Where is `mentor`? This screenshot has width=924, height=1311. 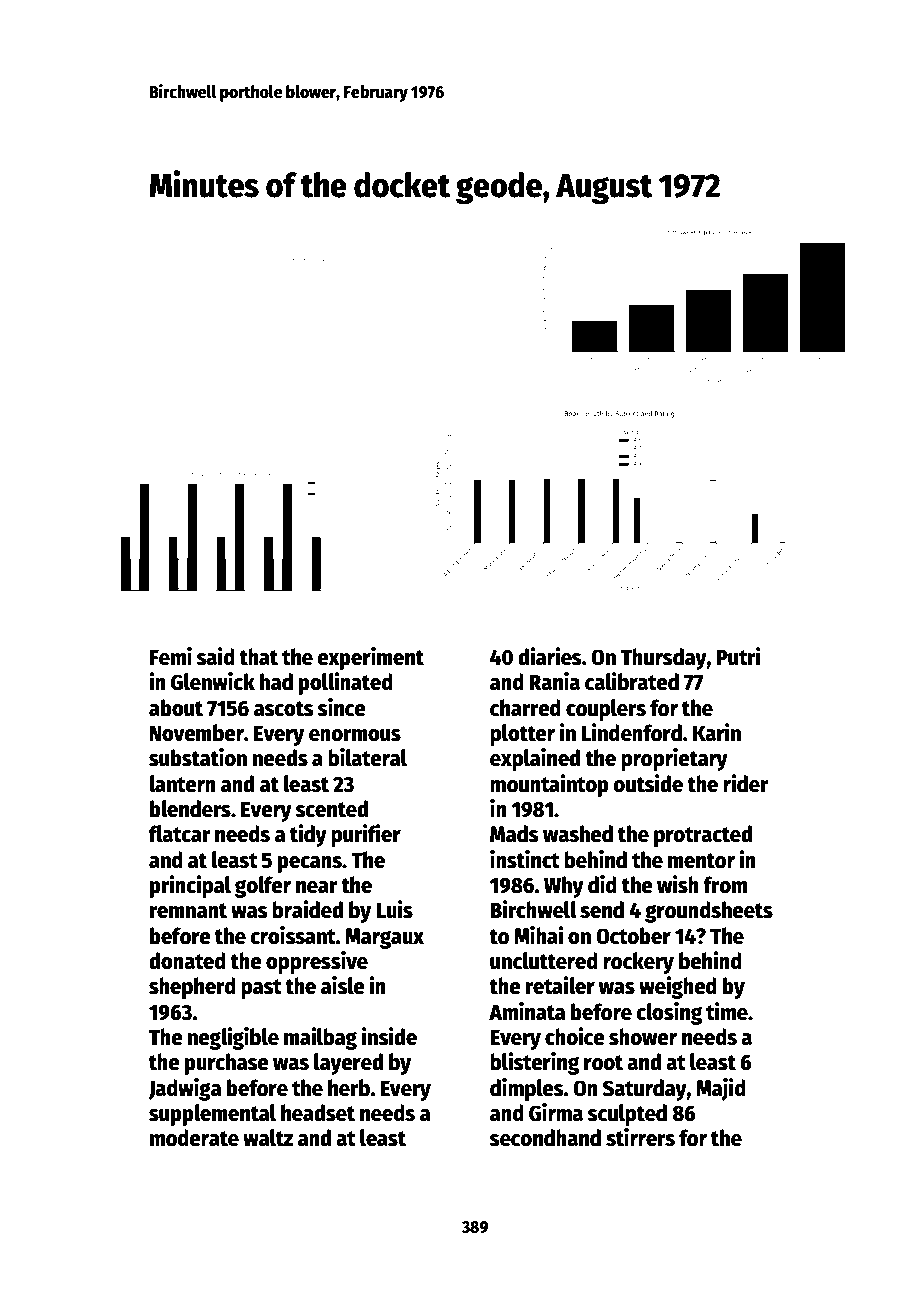
mentor is located at coordinates (701, 861).
